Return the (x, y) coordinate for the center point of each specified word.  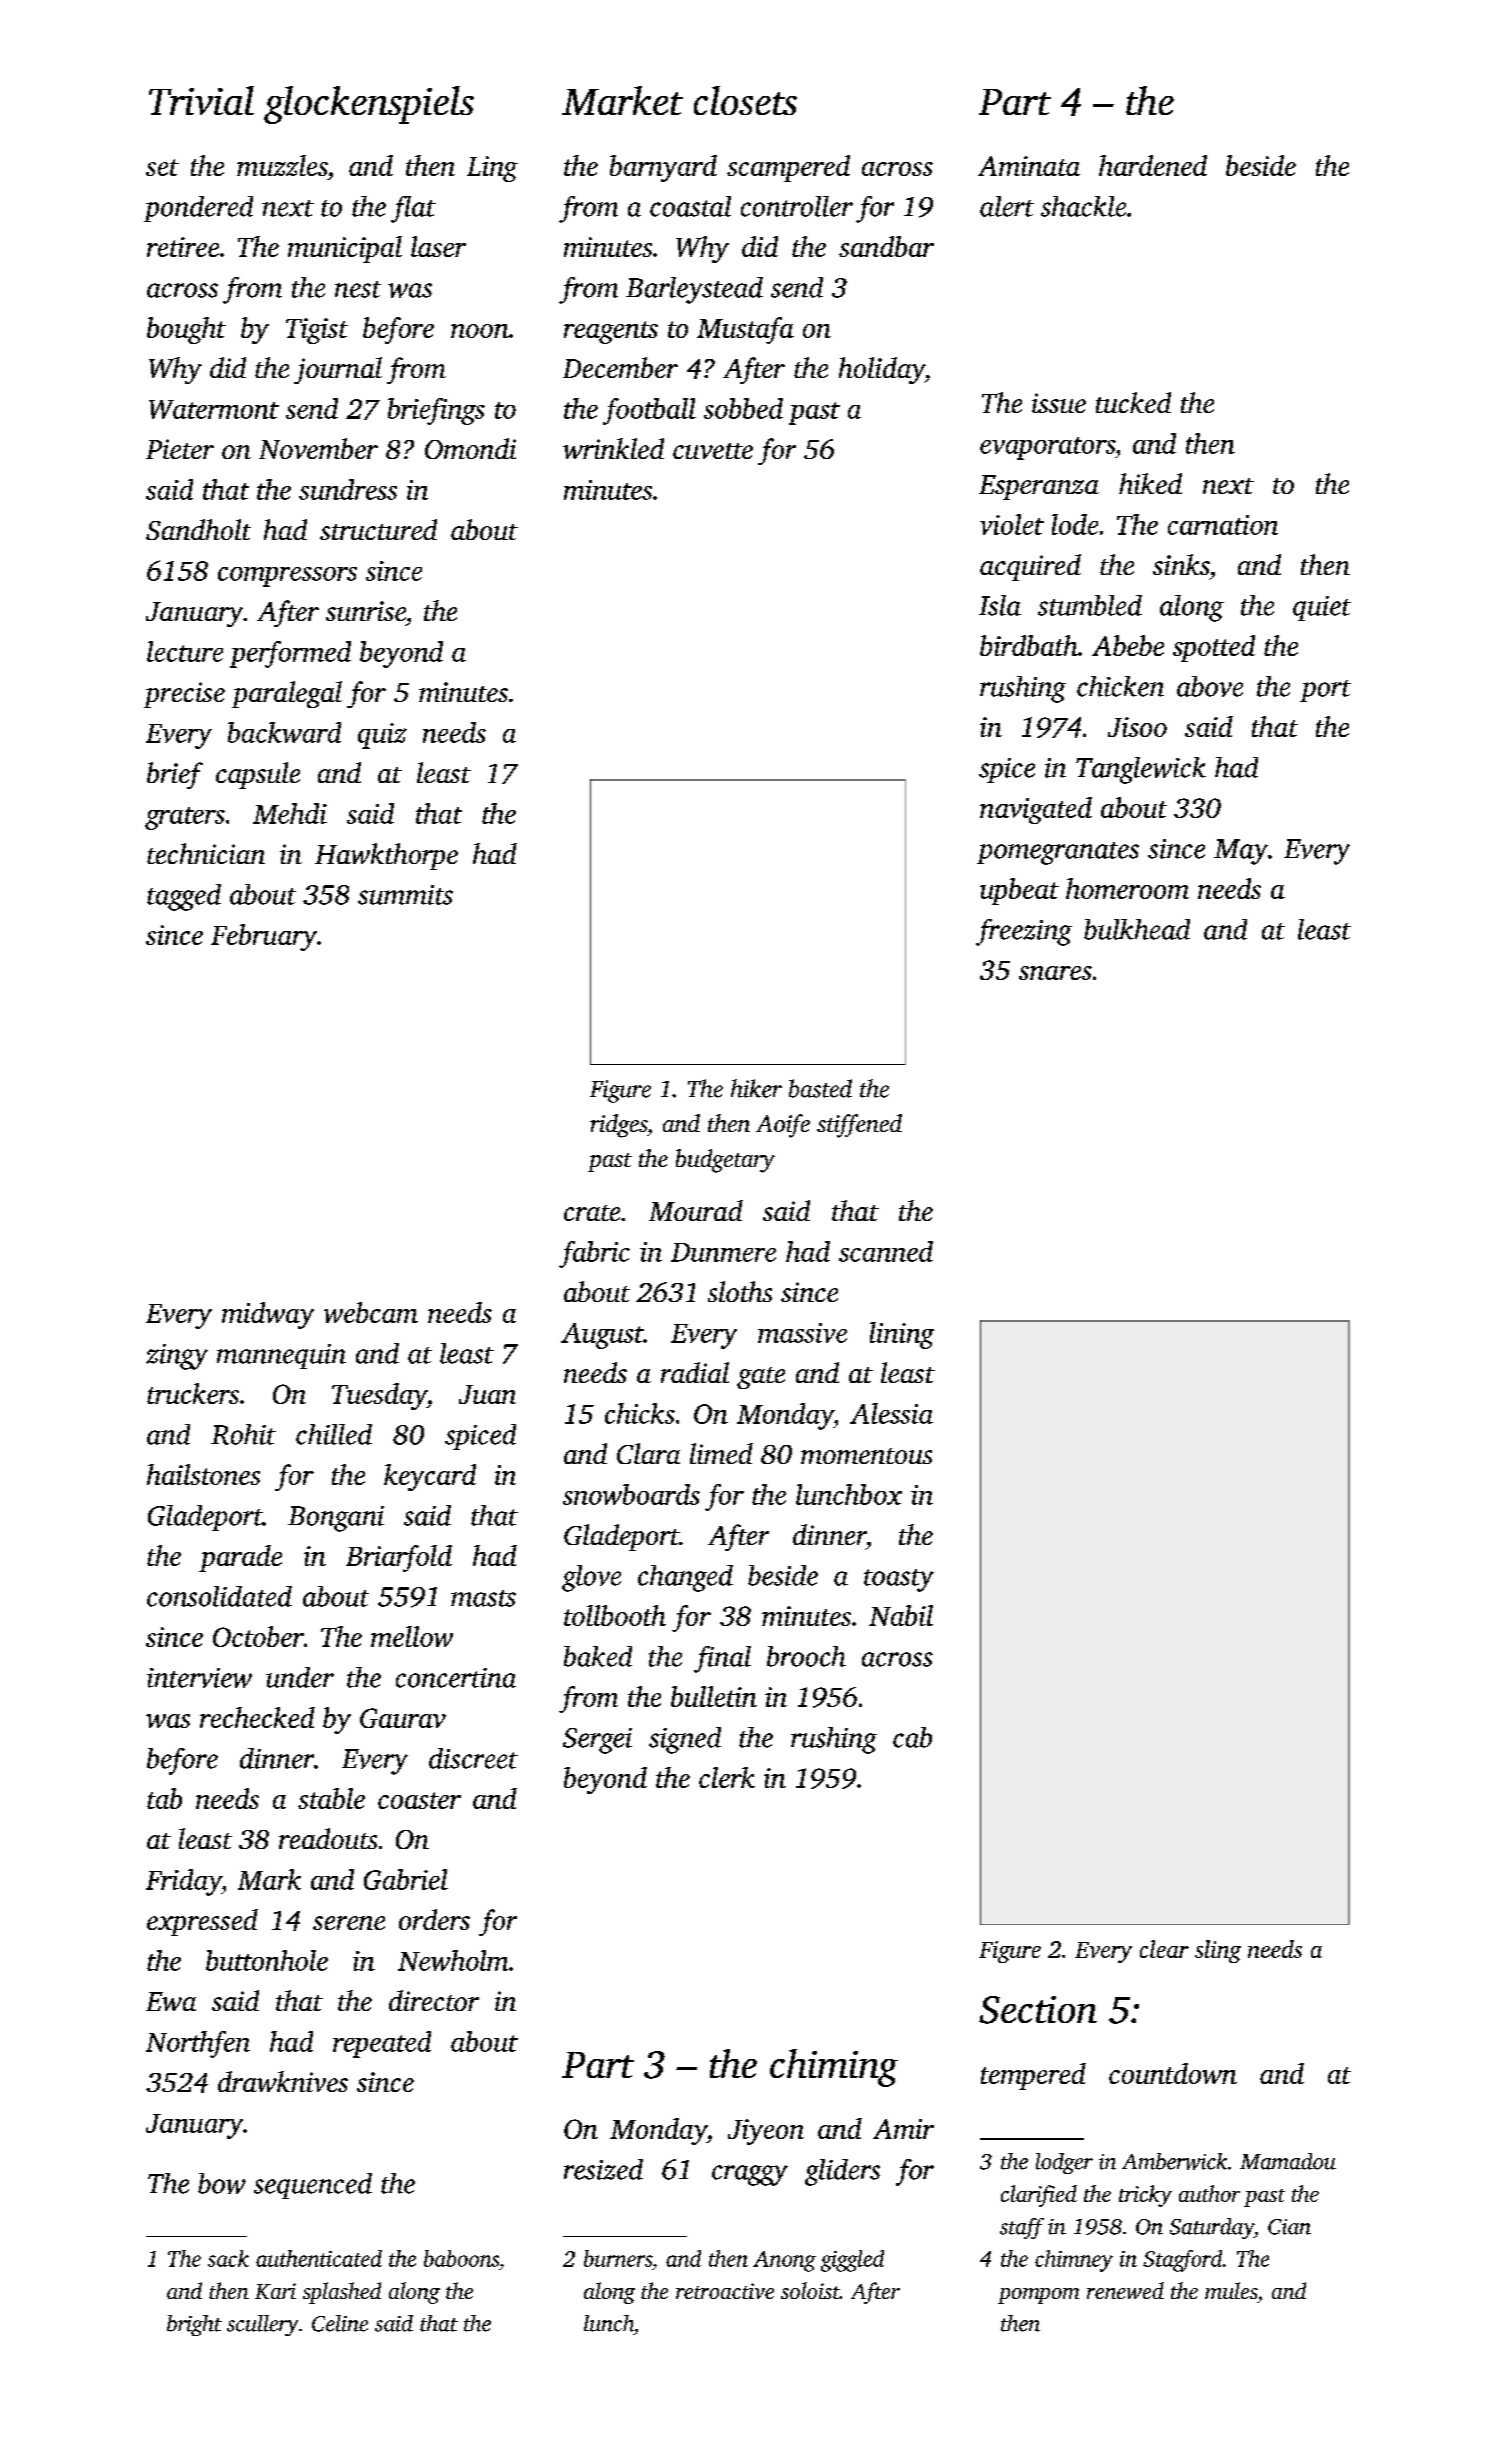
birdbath (1029, 645)
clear (1164, 1949)
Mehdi (290, 813)
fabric (594, 1254)
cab (912, 1737)
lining (902, 1335)
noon (480, 331)
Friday (184, 1882)
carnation (1223, 525)
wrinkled (613, 448)
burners (618, 2258)
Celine (340, 2323)
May (1241, 852)
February (264, 937)
